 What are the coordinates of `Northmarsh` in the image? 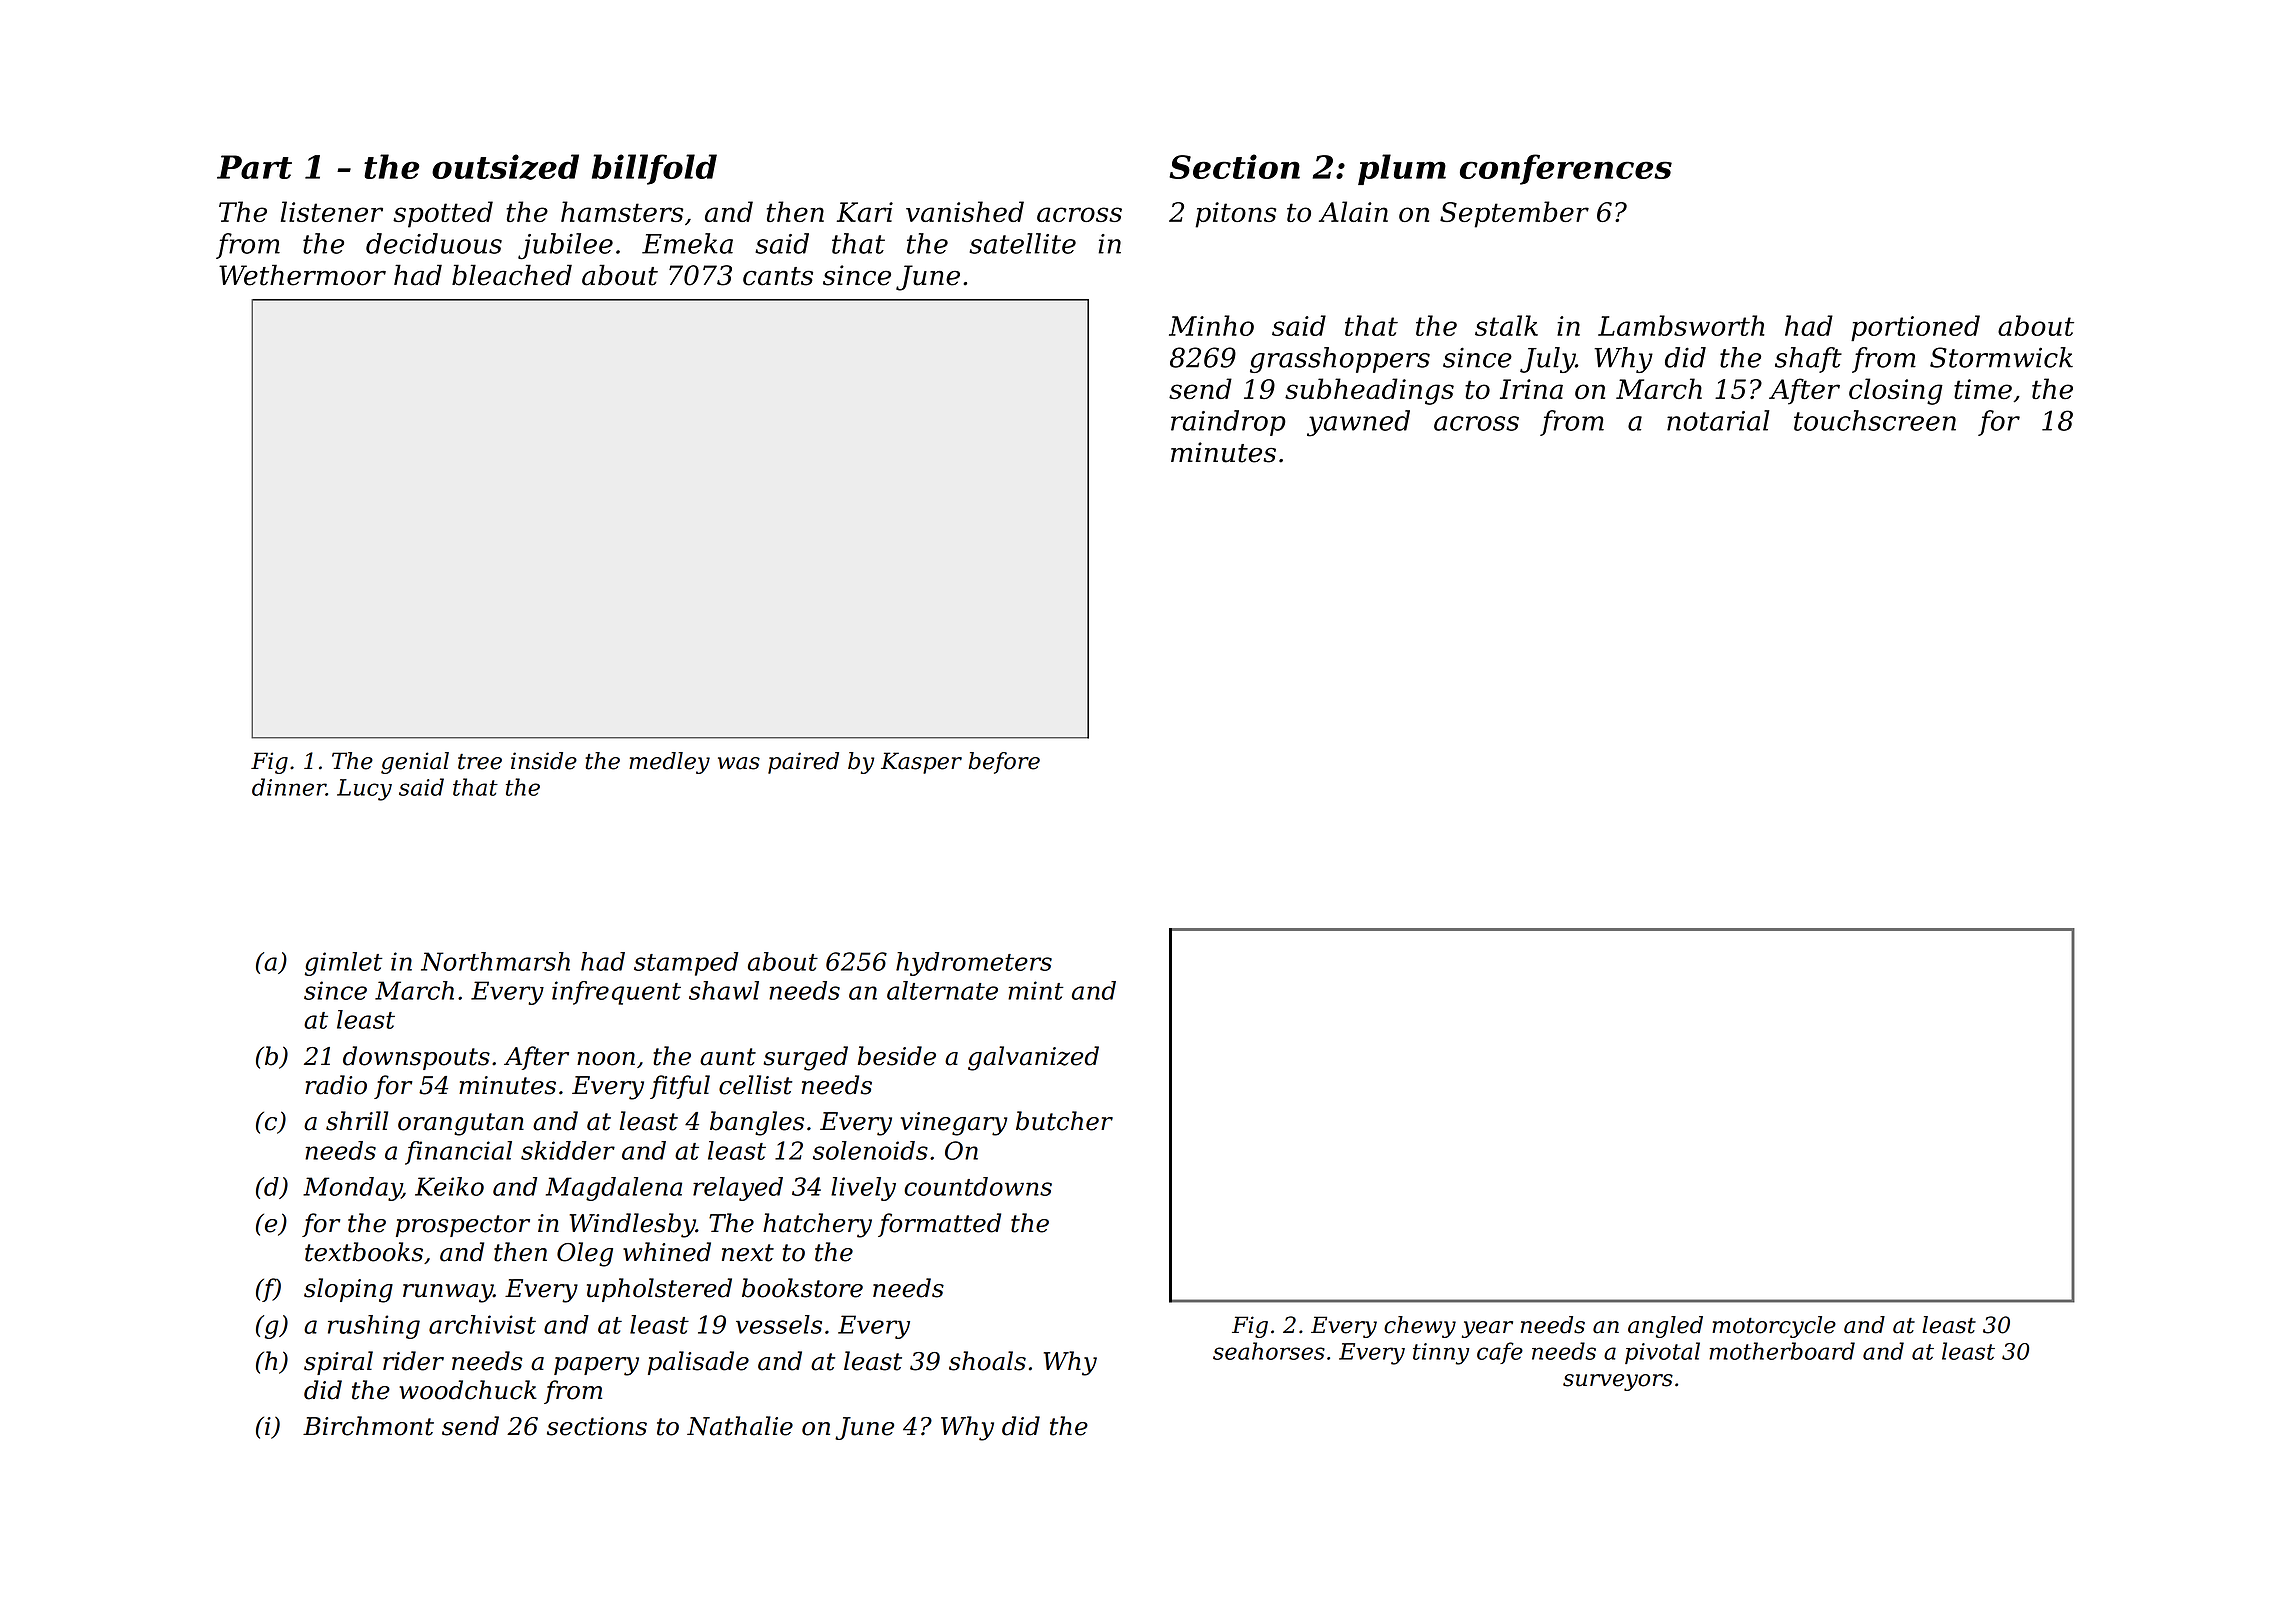 It's located at (495, 961).
